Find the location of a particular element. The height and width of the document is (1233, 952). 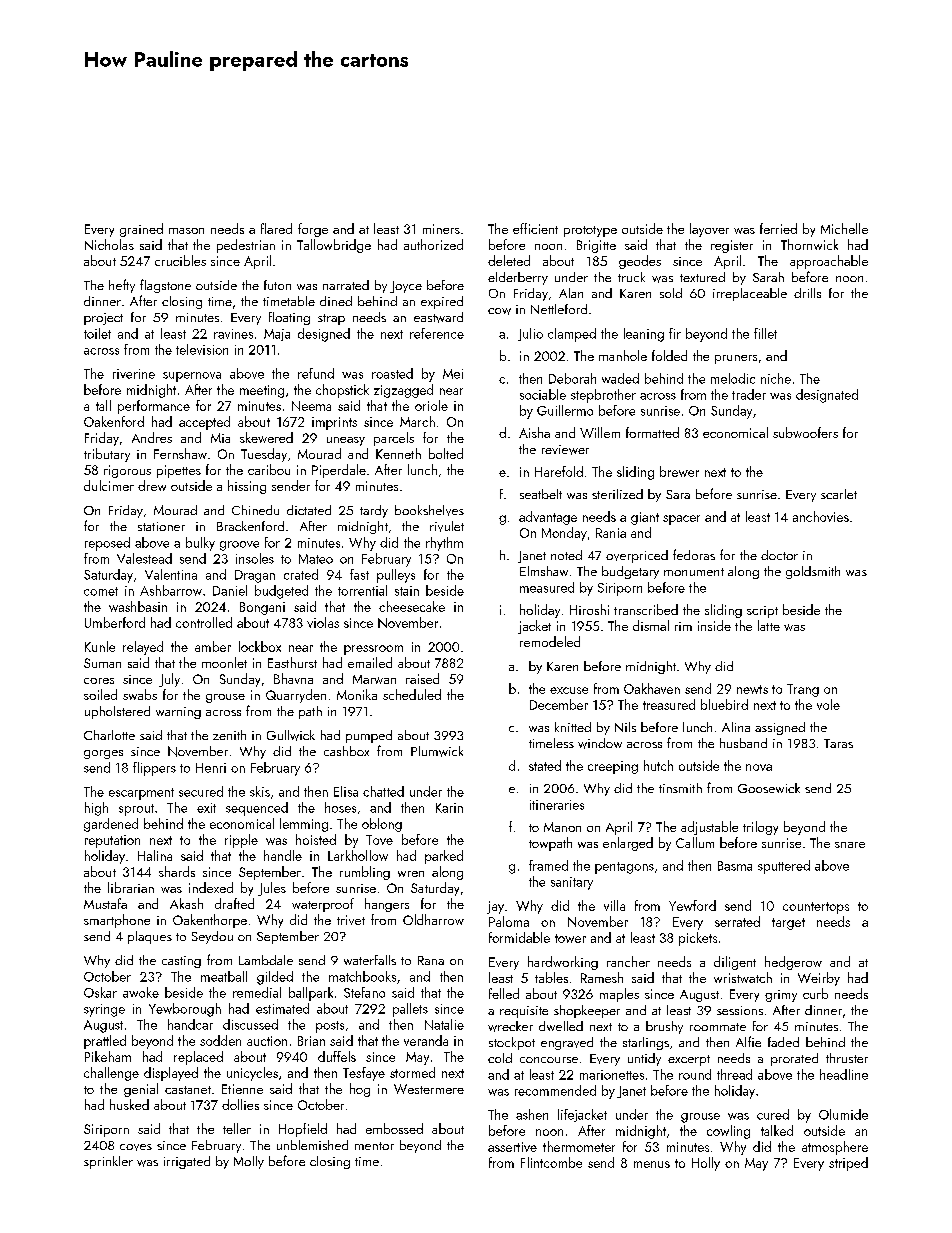

raised is located at coordinates (422, 678).
